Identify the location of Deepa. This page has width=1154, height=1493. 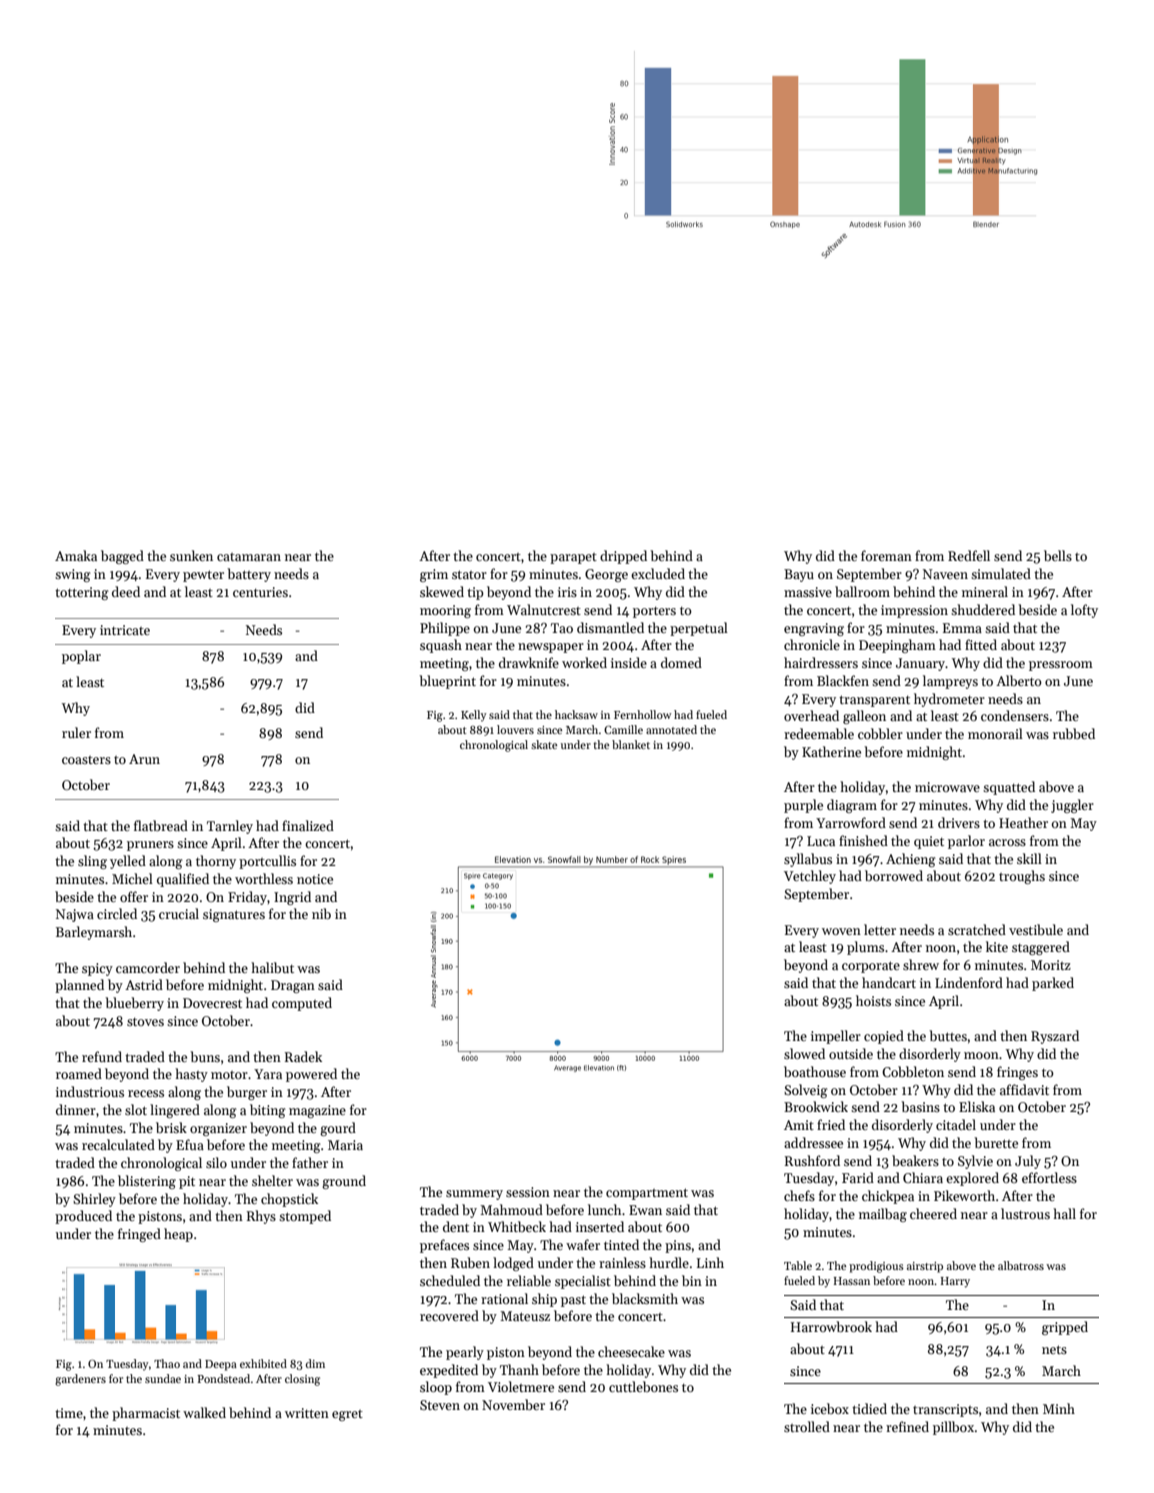
(221, 1365).
